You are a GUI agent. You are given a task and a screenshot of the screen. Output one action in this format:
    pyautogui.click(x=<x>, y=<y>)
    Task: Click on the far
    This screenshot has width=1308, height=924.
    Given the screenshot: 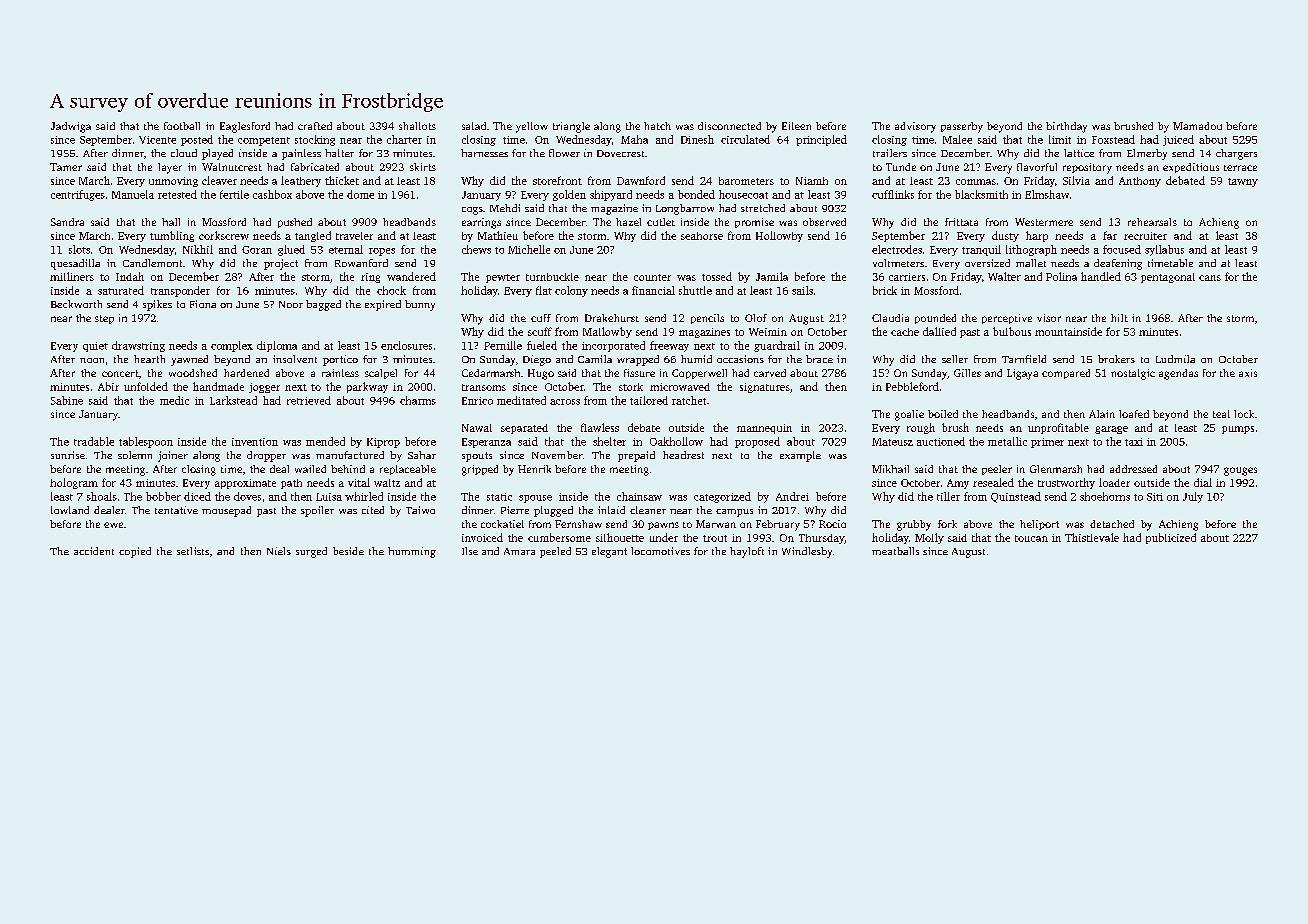 What is the action you would take?
    pyautogui.click(x=1110, y=235)
